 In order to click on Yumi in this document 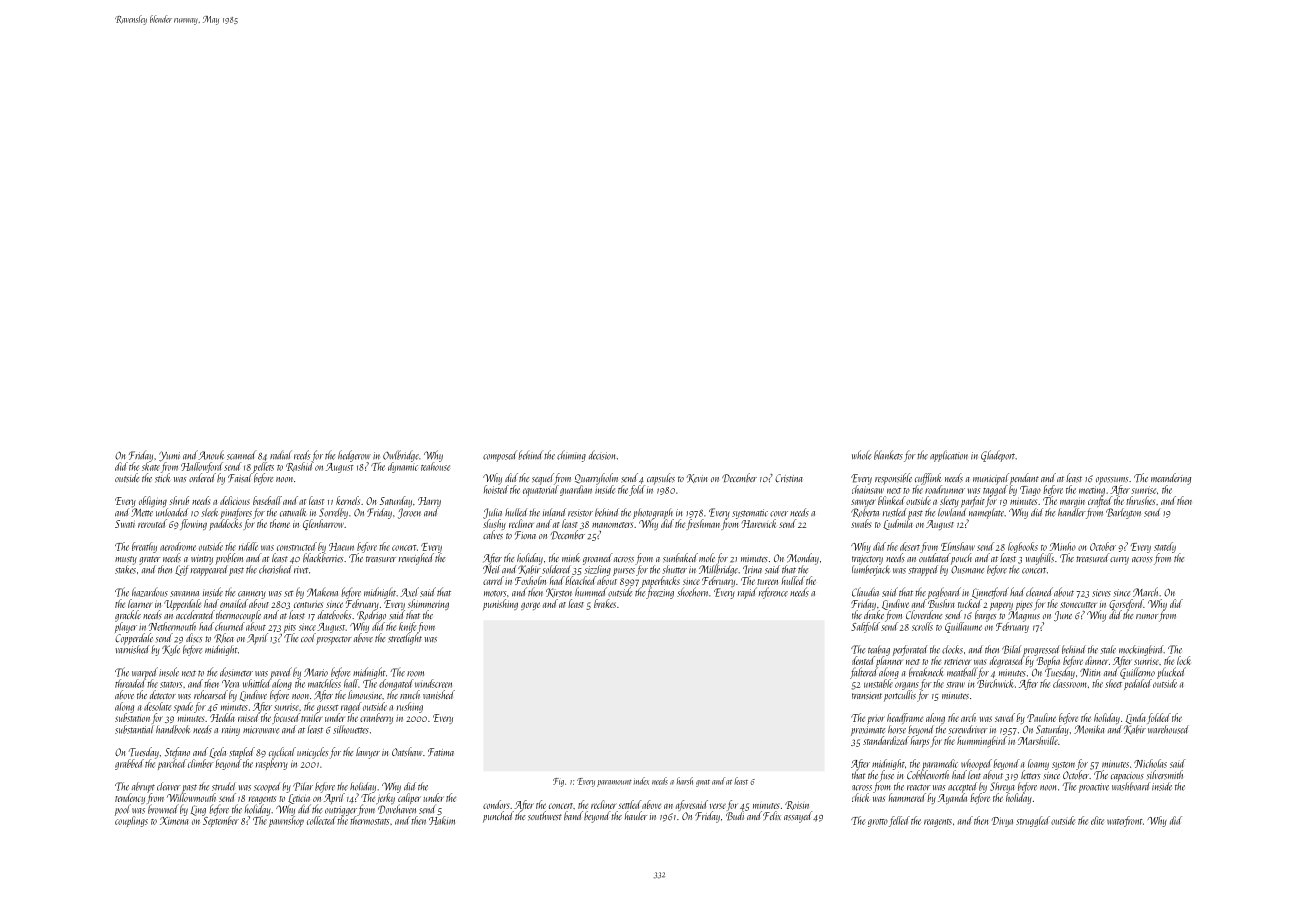, I will do `click(169, 456)`.
